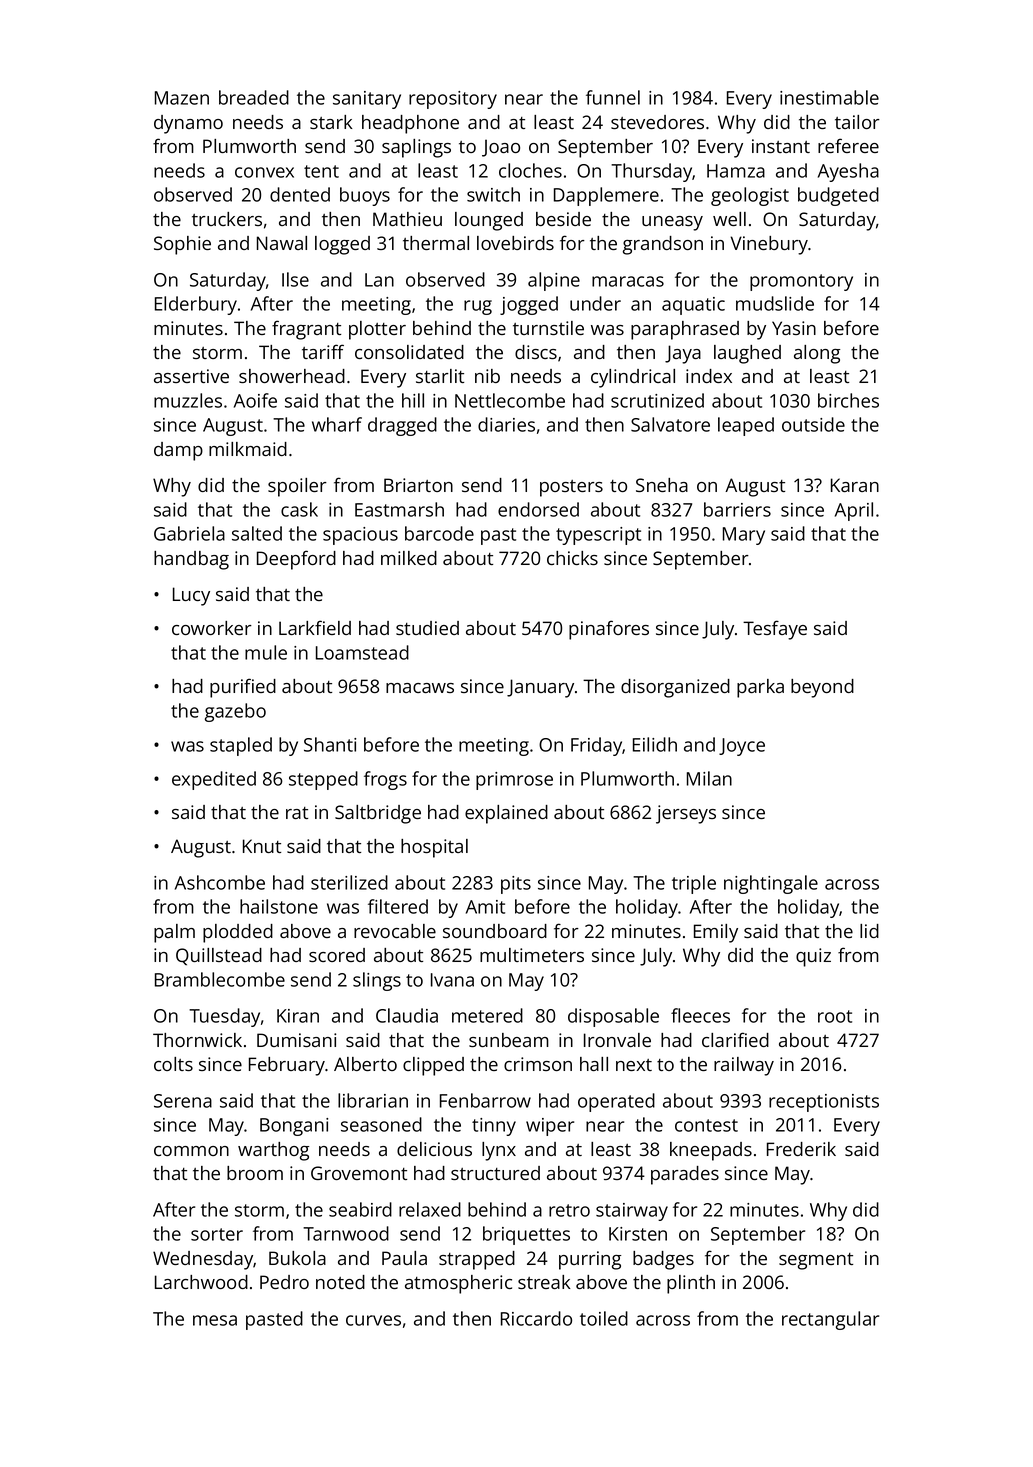 This screenshot has width=1033, height=1467. Describe the element at coordinates (824, 1103) in the screenshot. I see `receptionists` at that location.
